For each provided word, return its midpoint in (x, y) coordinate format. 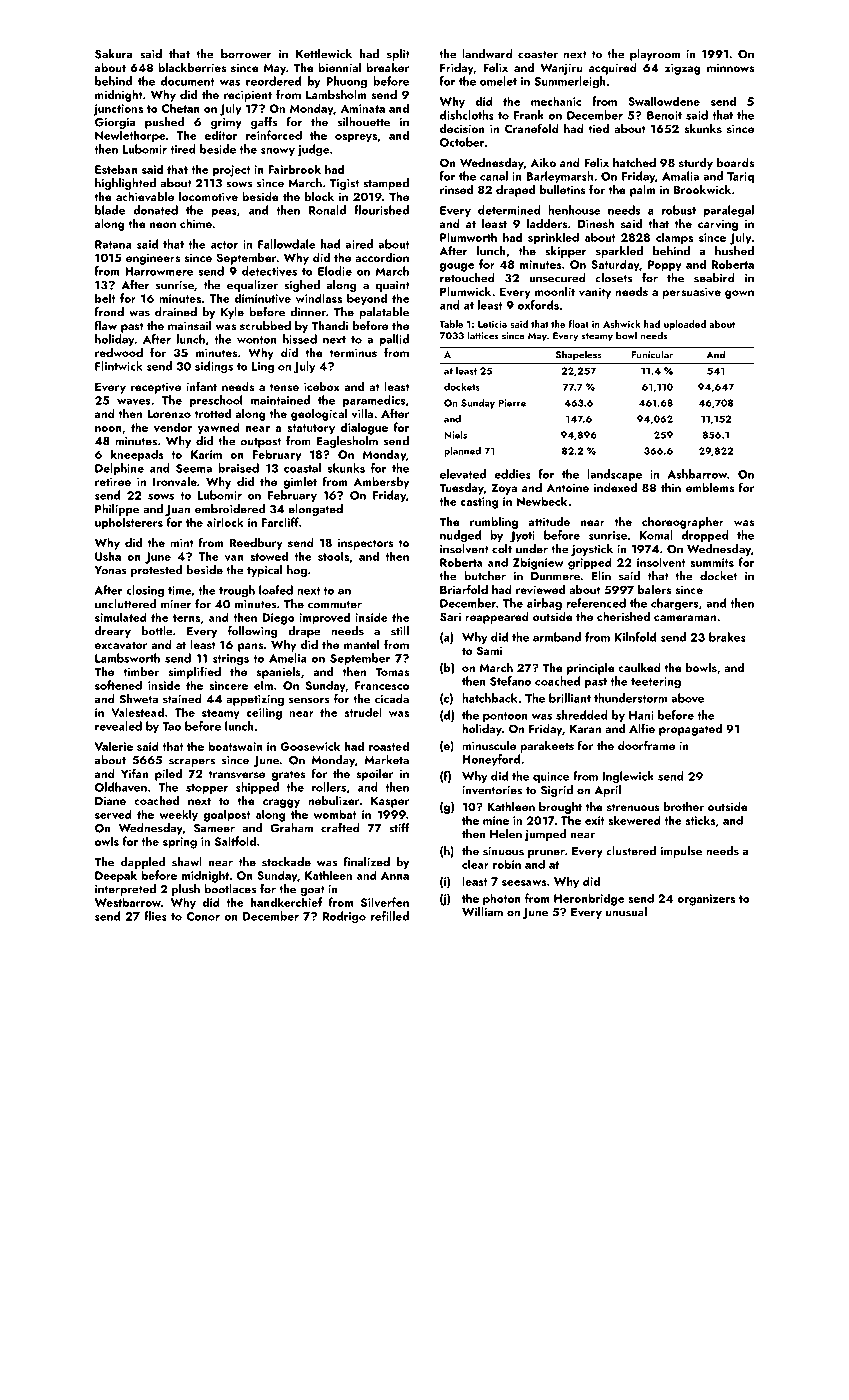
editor (221, 135)
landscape (614, 475)
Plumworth (468, 237)
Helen (506, 834)
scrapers (192, 762)
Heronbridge (589, 899)
